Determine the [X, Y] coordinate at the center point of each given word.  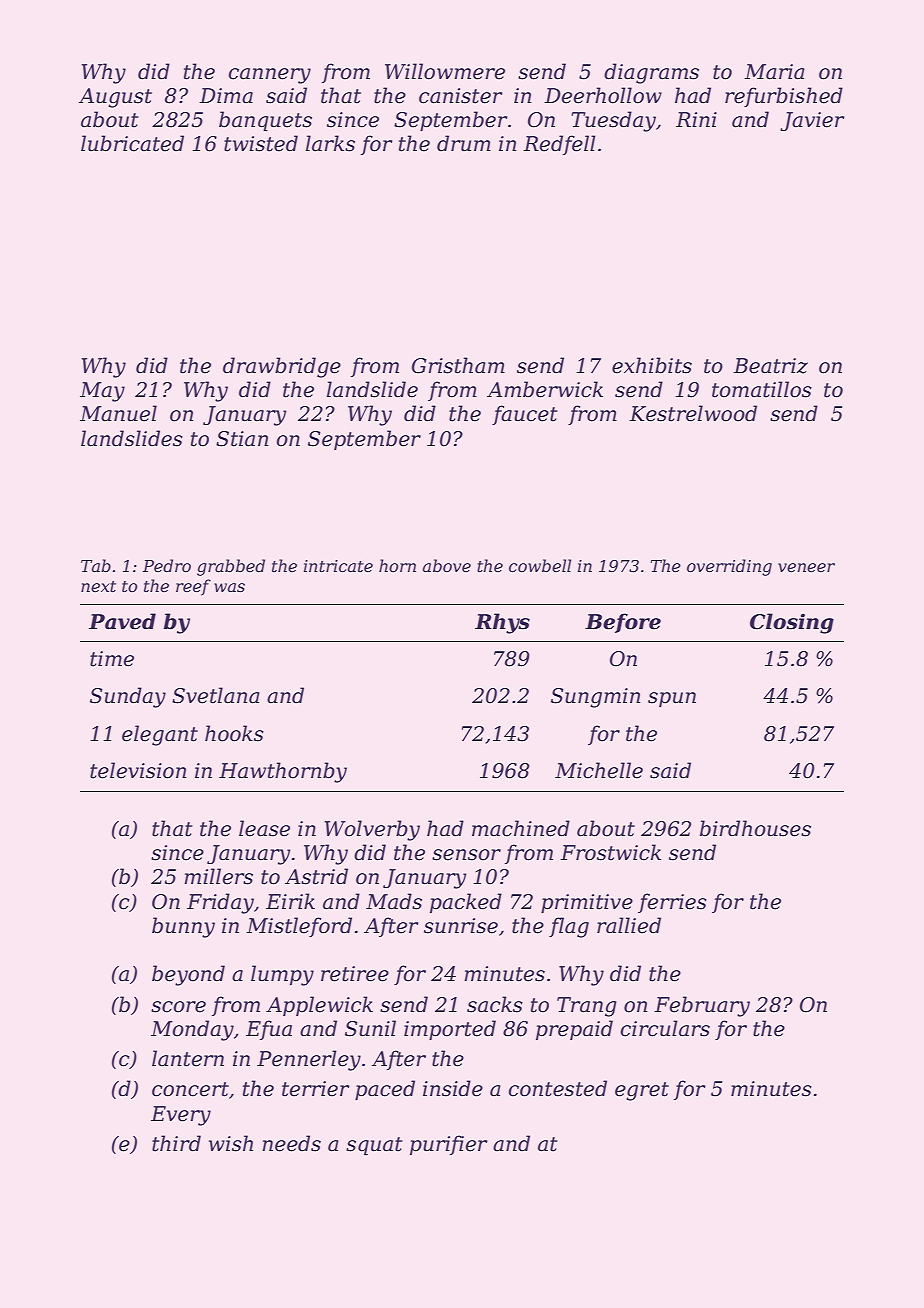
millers [218, 876]
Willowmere [445, 71]
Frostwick [610, 852]
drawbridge [282, 367]
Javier [812, 121]
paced [385, 1090]
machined [521, 828]
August [115, 98]
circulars [665, 1028]
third [176, 1143]
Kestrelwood [693, 413]
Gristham [458, 365]
